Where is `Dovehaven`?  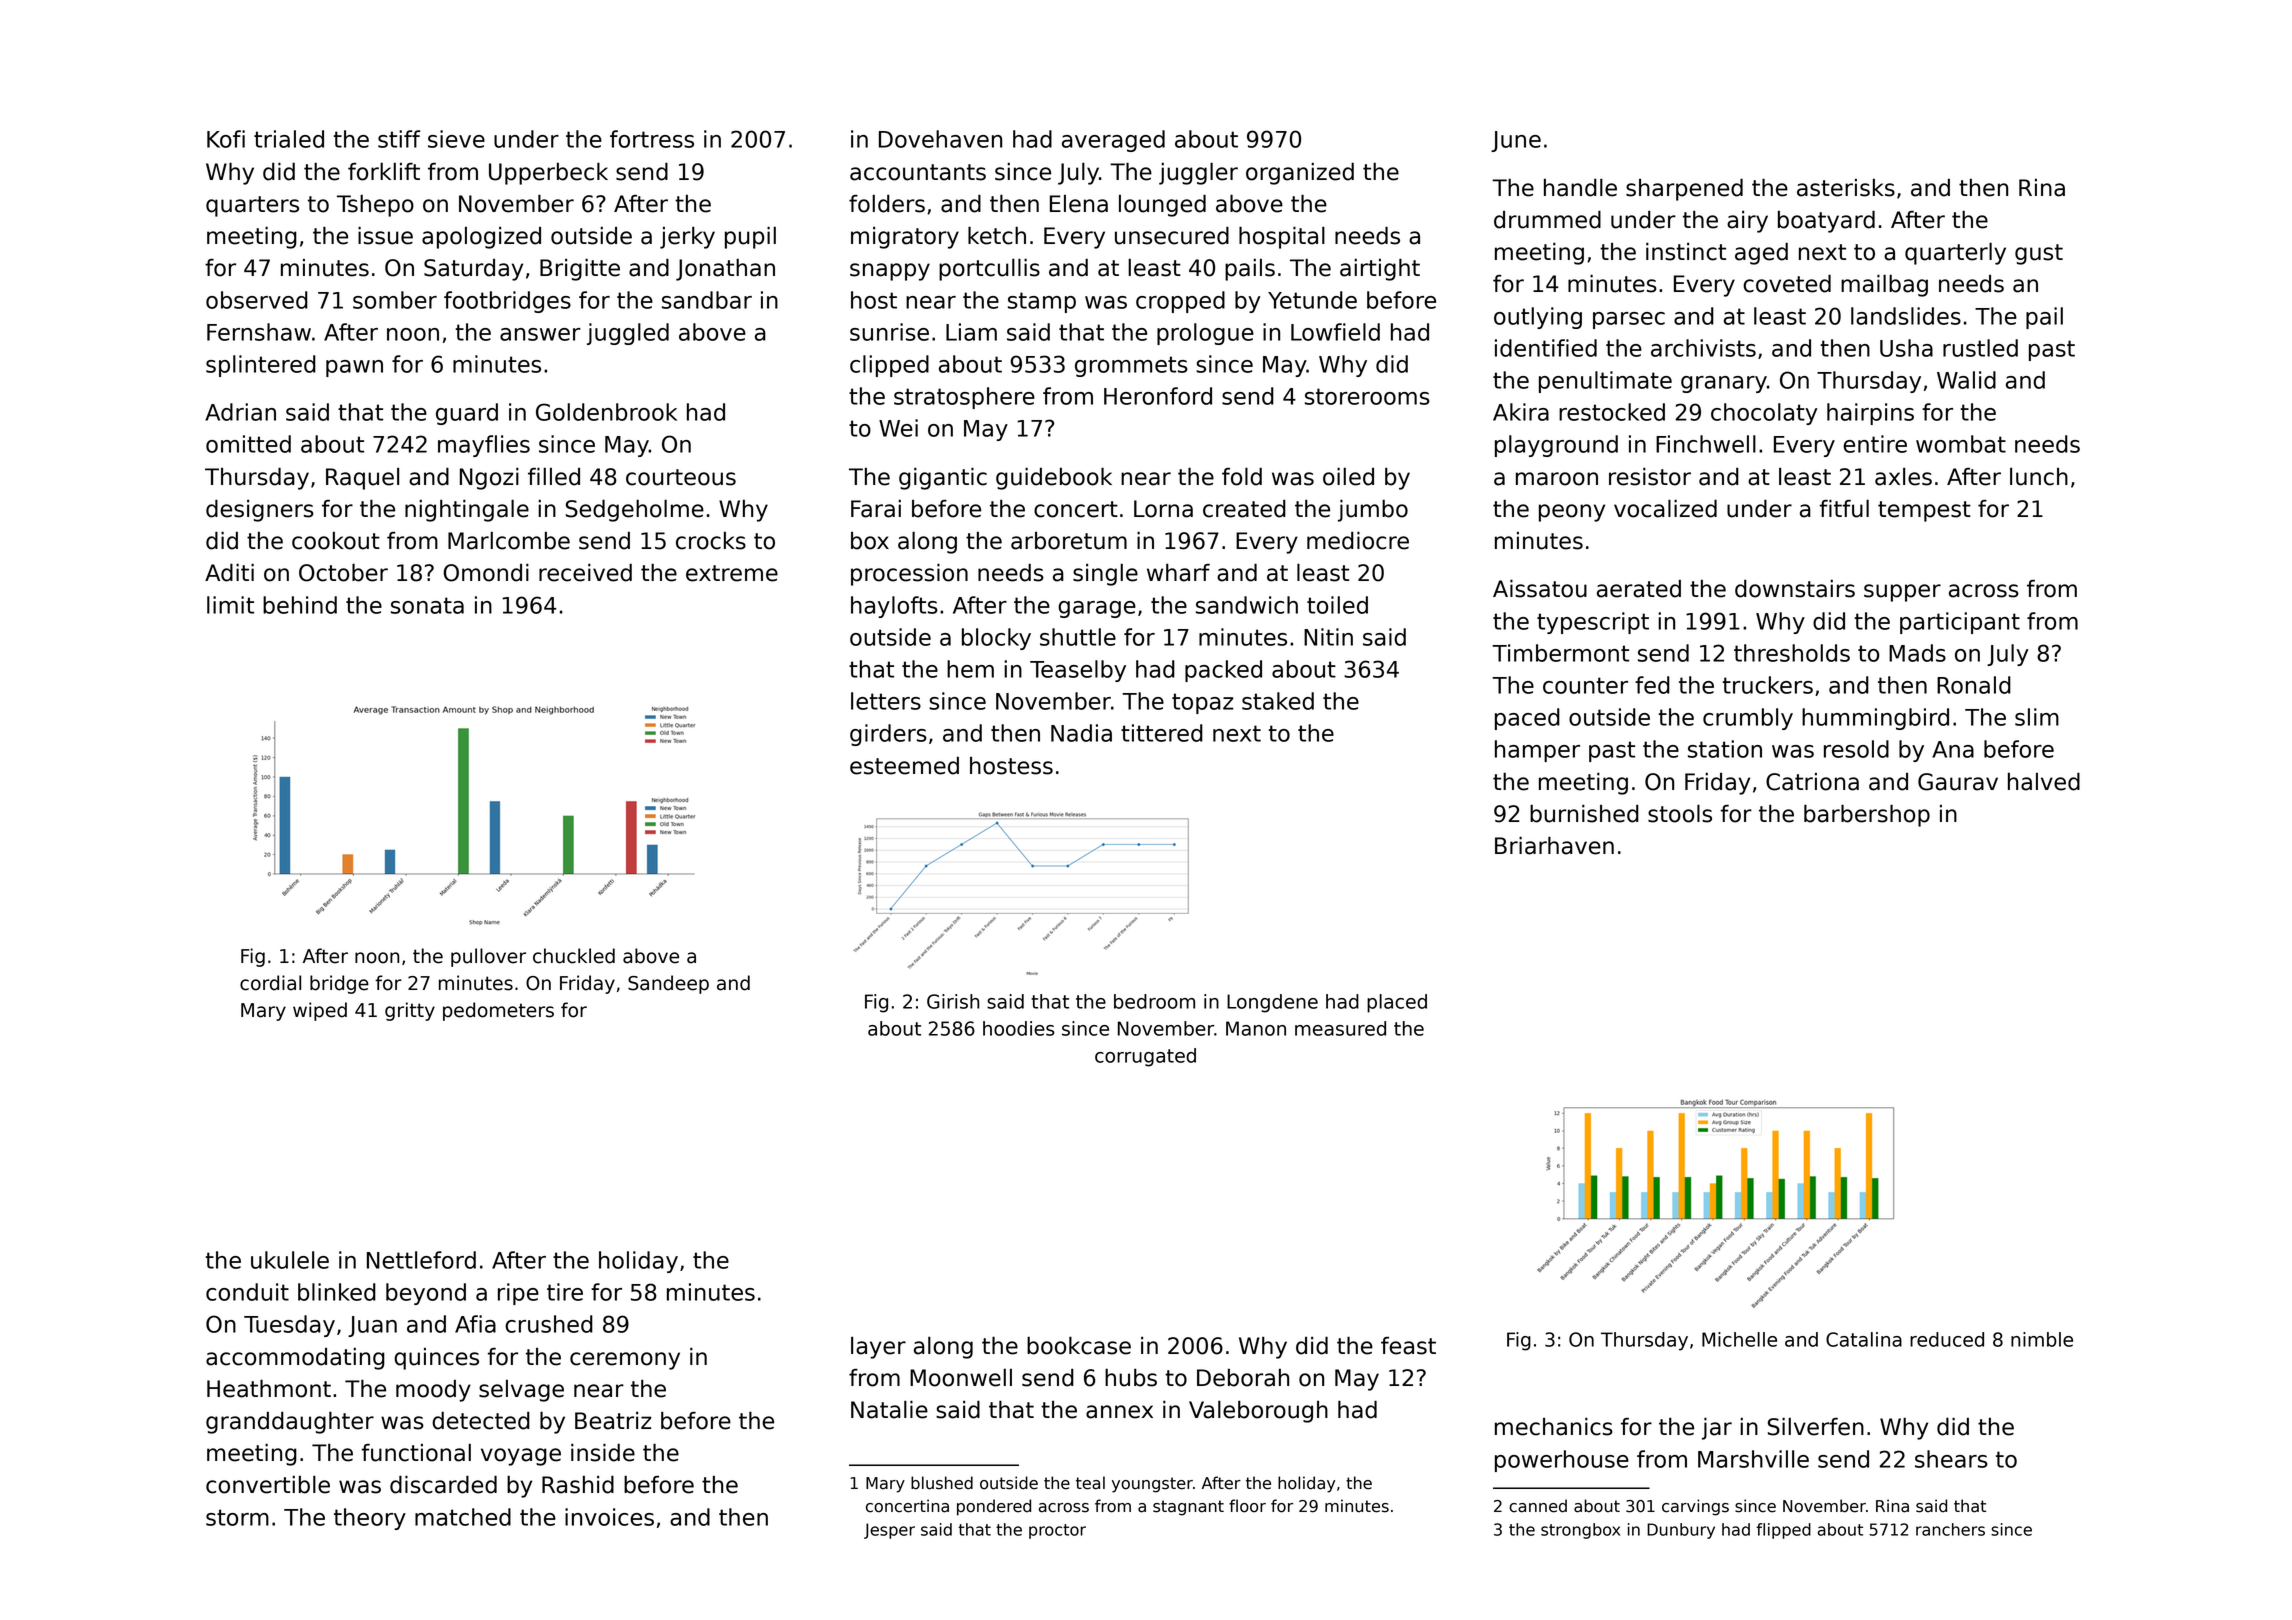
Dovehaven is located at coordinates (940, 139).
